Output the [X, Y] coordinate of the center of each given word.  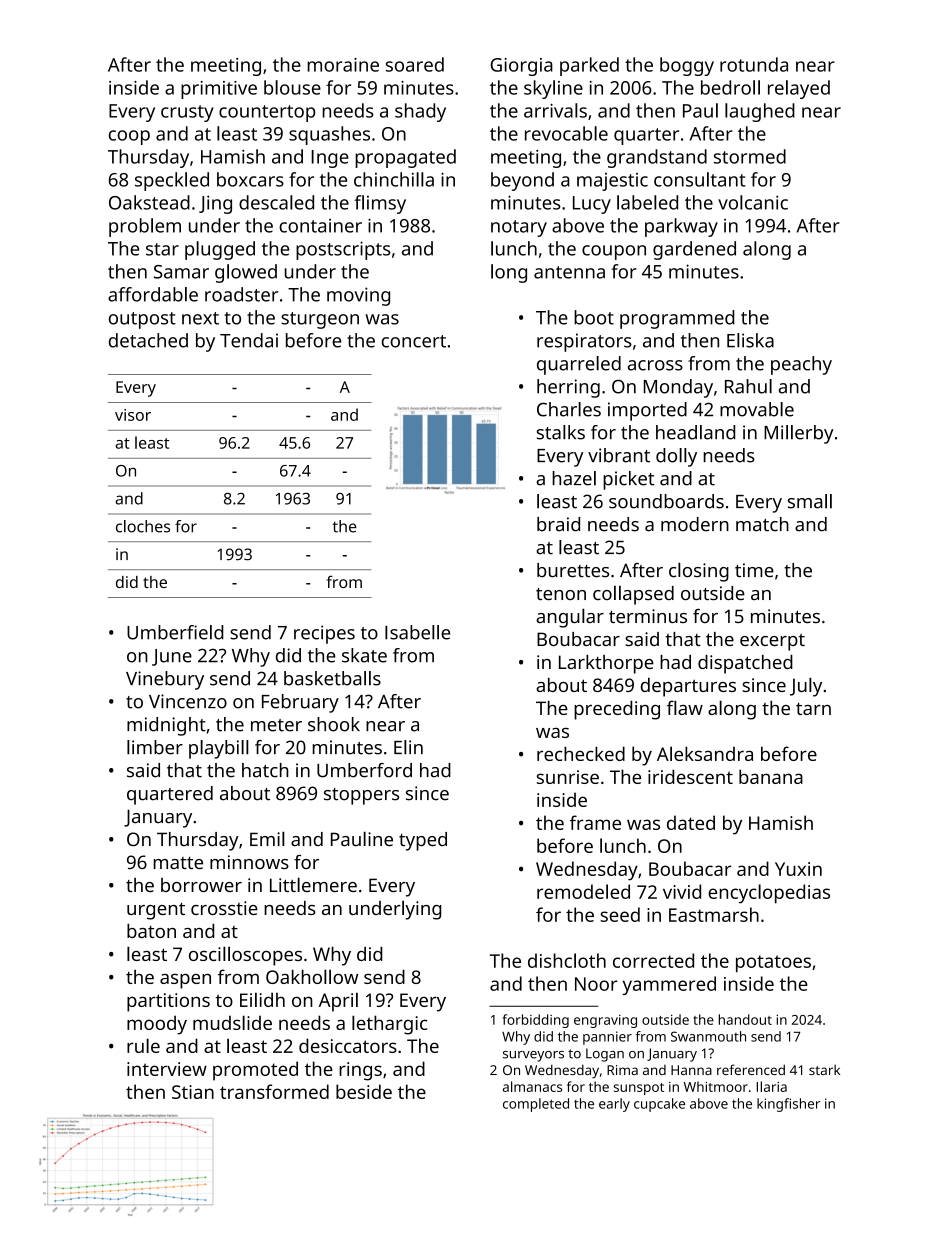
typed [423, 841]
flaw [685, 707]
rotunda [754, 64]
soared [415, 64]
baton [151, 931]
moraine [343, 65]
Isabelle [417, 632]
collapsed [633, 595]
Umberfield [175, 632]
